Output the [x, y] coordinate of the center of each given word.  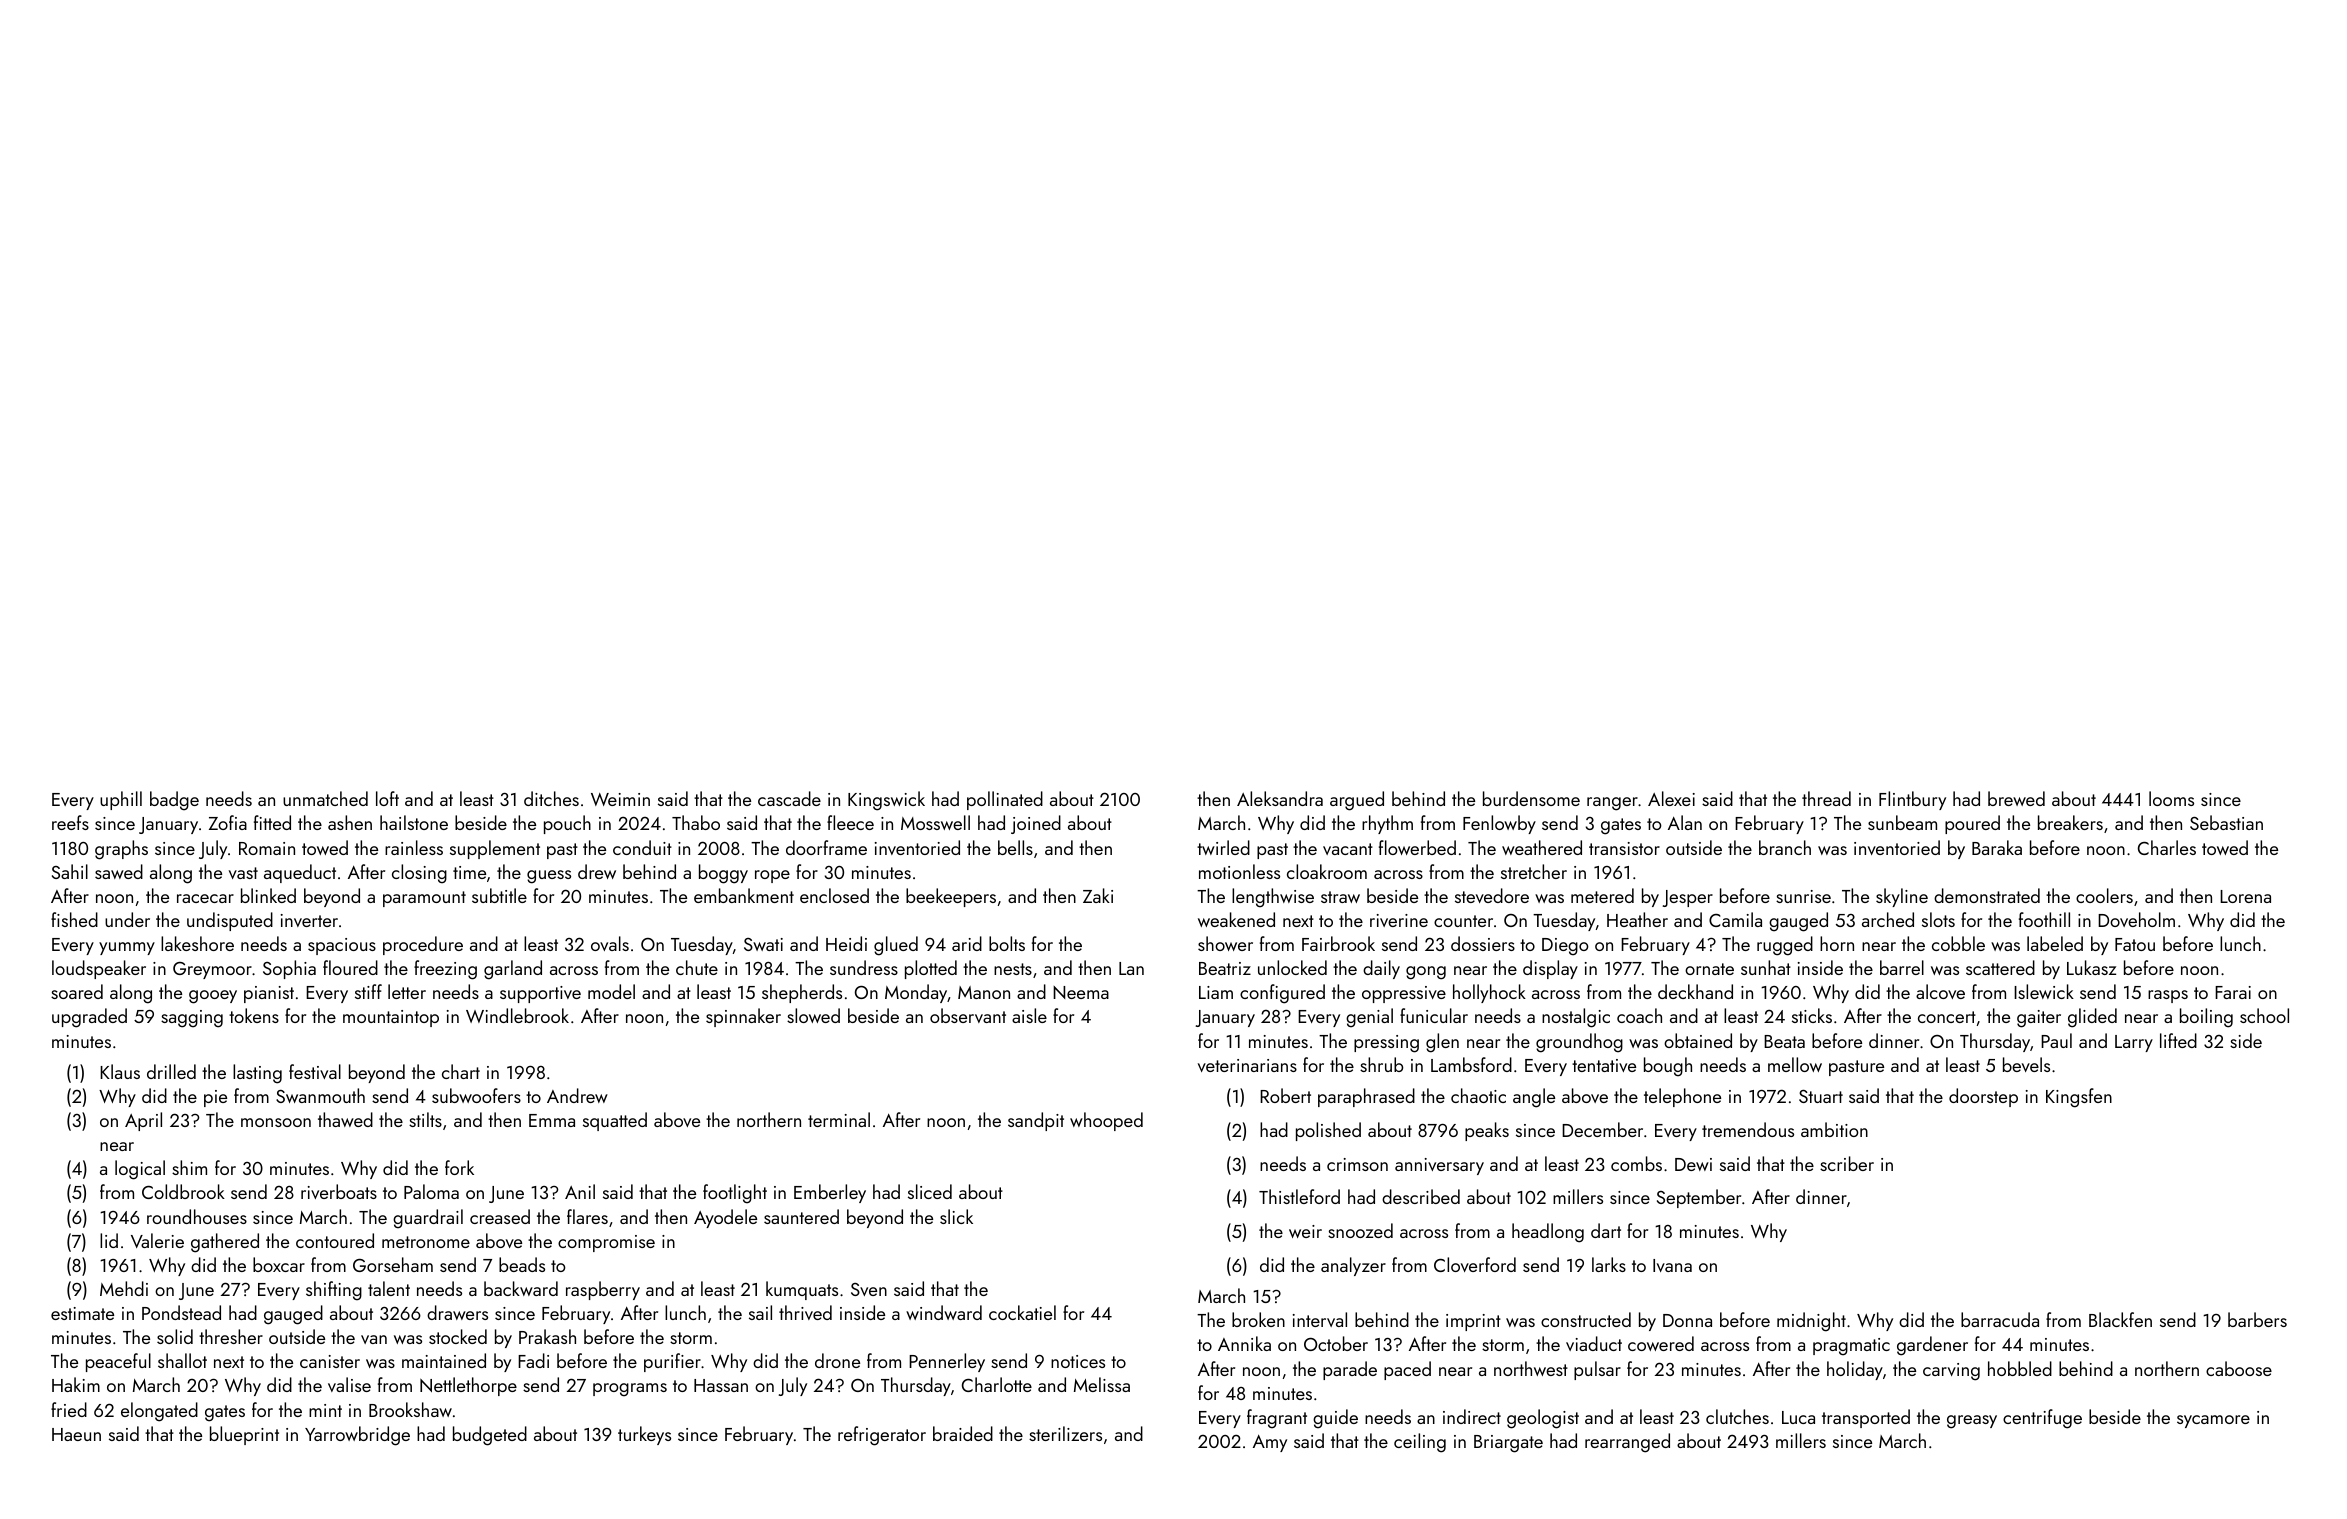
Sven [869, 1289]
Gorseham [393, 1264]
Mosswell [935, 822]
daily [1381, 969]
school [2264, 1015]
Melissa [1102, 1384]
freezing [445, 970]
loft [387, 798]
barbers [2257, 1319]
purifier [672, 1362]
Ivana [1672, 1265]
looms [2171, 798]
